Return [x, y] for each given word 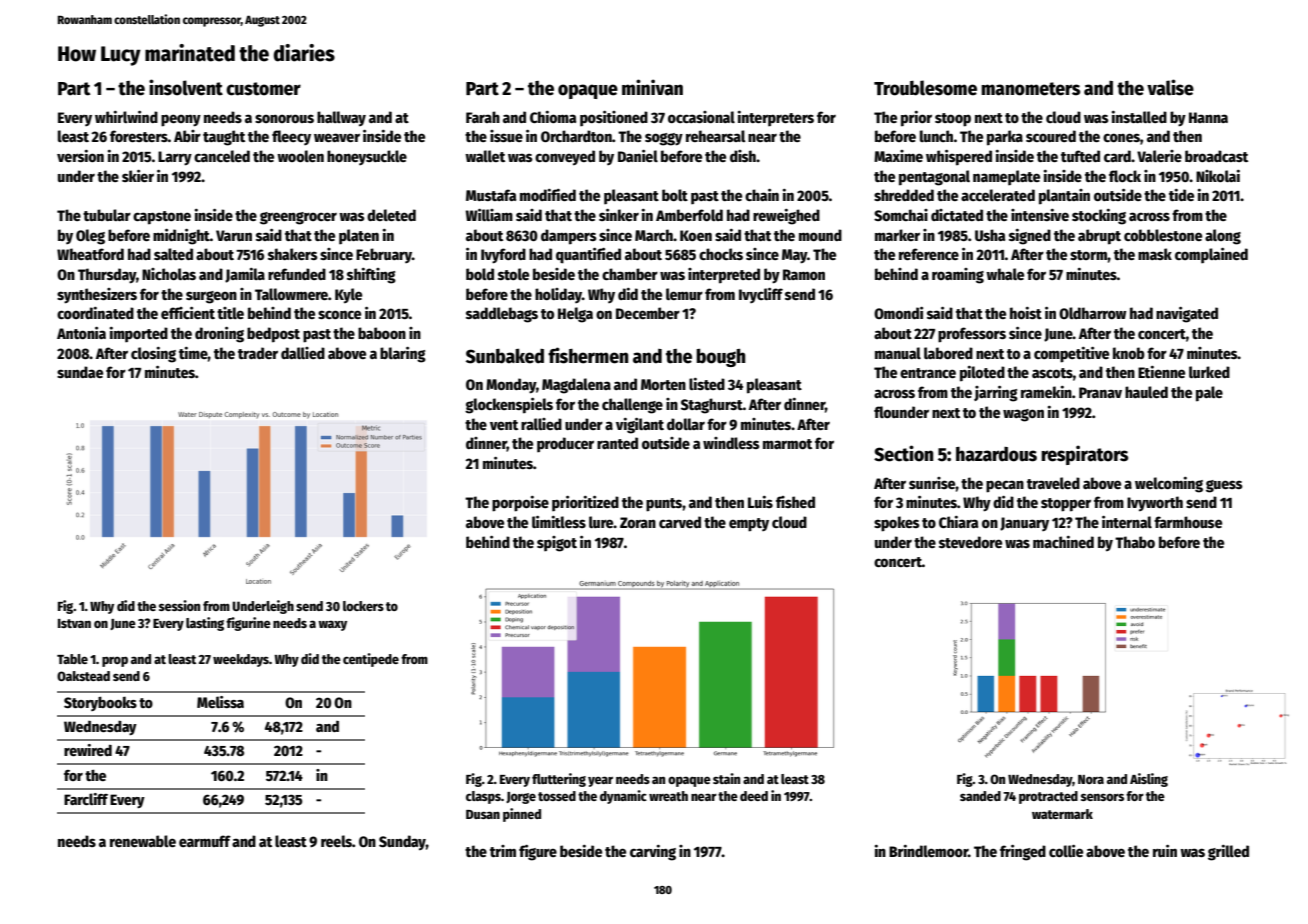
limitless [559, 522]
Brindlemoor [928, 851]
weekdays [241, 660]
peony [181, 120]
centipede [371, 660]
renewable [143, 841]
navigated [1187, 315]
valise [1170, 87]
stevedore [970, 542]
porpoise [520, 504]
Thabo [1135, 542]
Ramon [804, 274]
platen [359, 236]
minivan [652, 87]
